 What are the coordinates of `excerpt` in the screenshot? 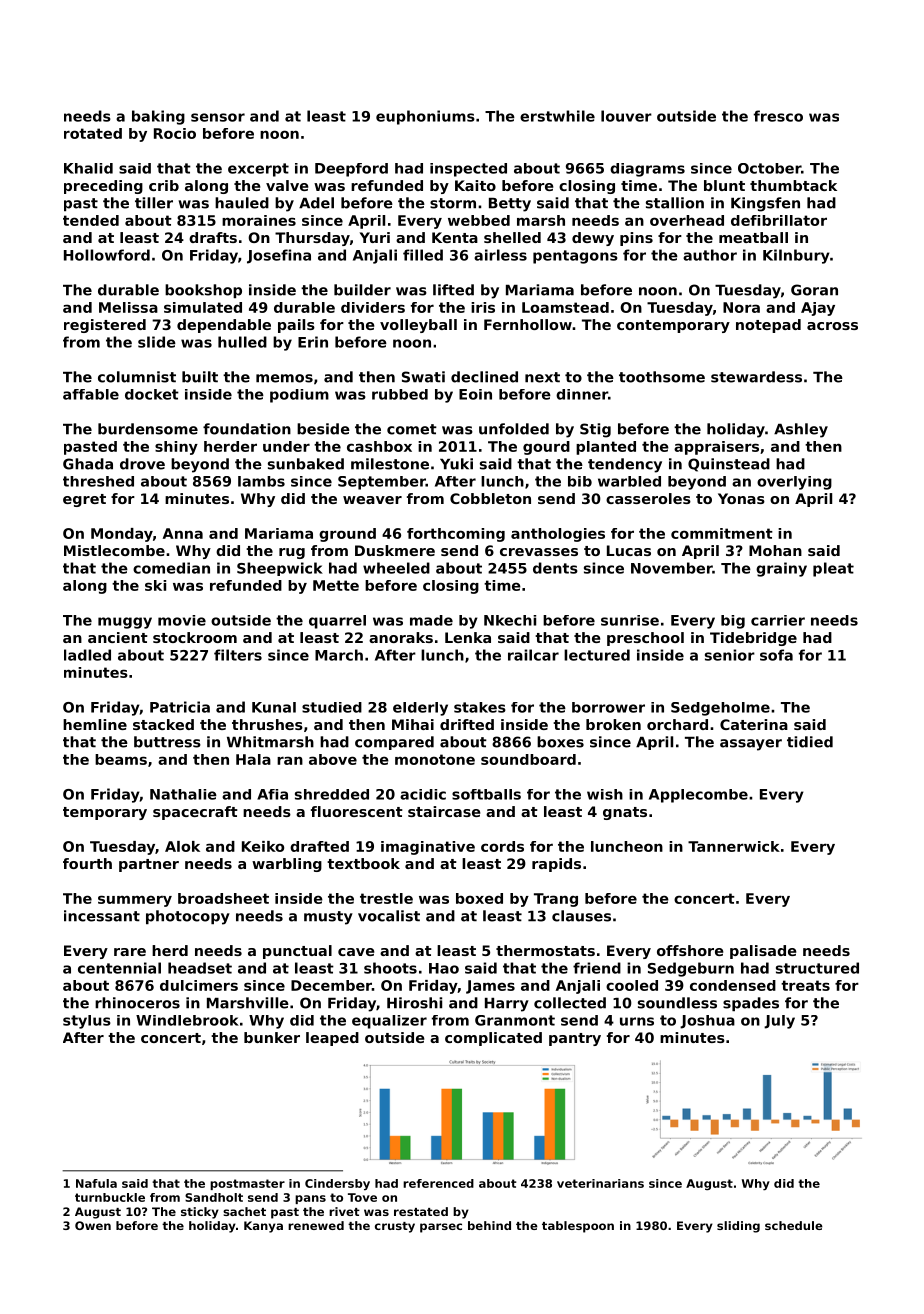 It's located at (258, 170).
